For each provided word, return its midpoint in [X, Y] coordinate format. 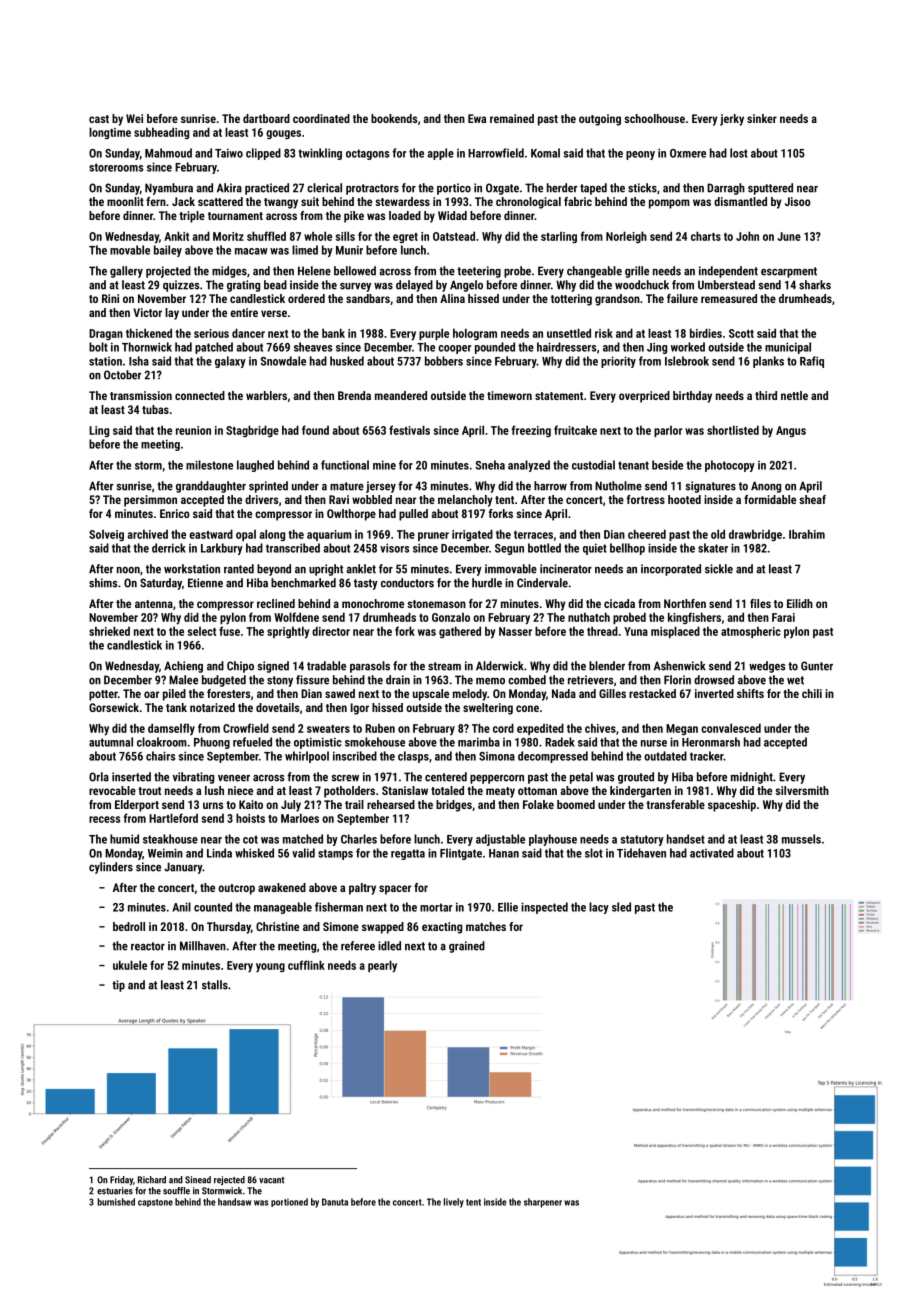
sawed [340, 693]
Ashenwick [680, 666]
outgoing [600, 120]
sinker [762, 118]
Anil [181, 907]
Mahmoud [168, 153]
